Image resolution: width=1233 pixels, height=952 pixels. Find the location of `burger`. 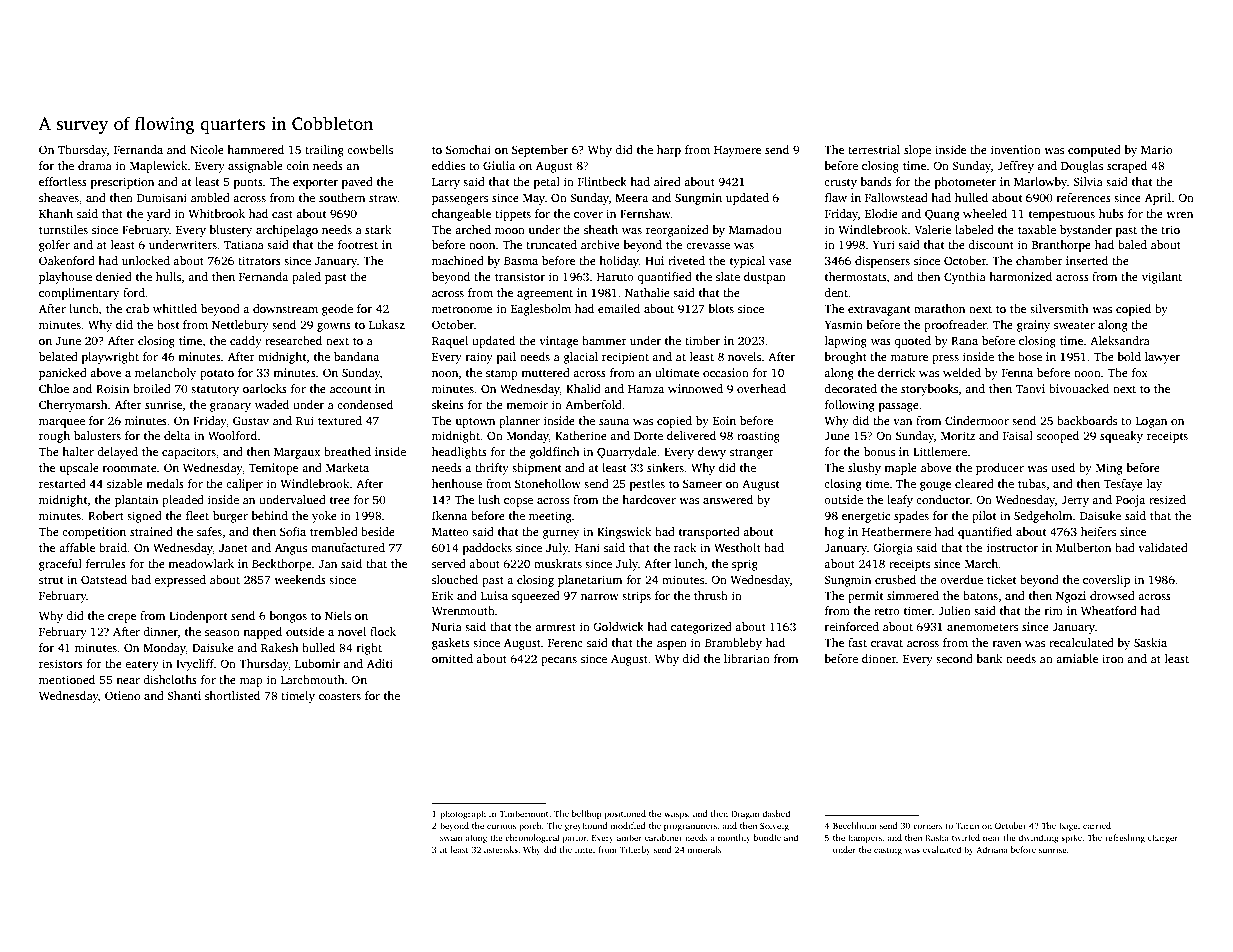

burger is located at coordinates (230, 517).
